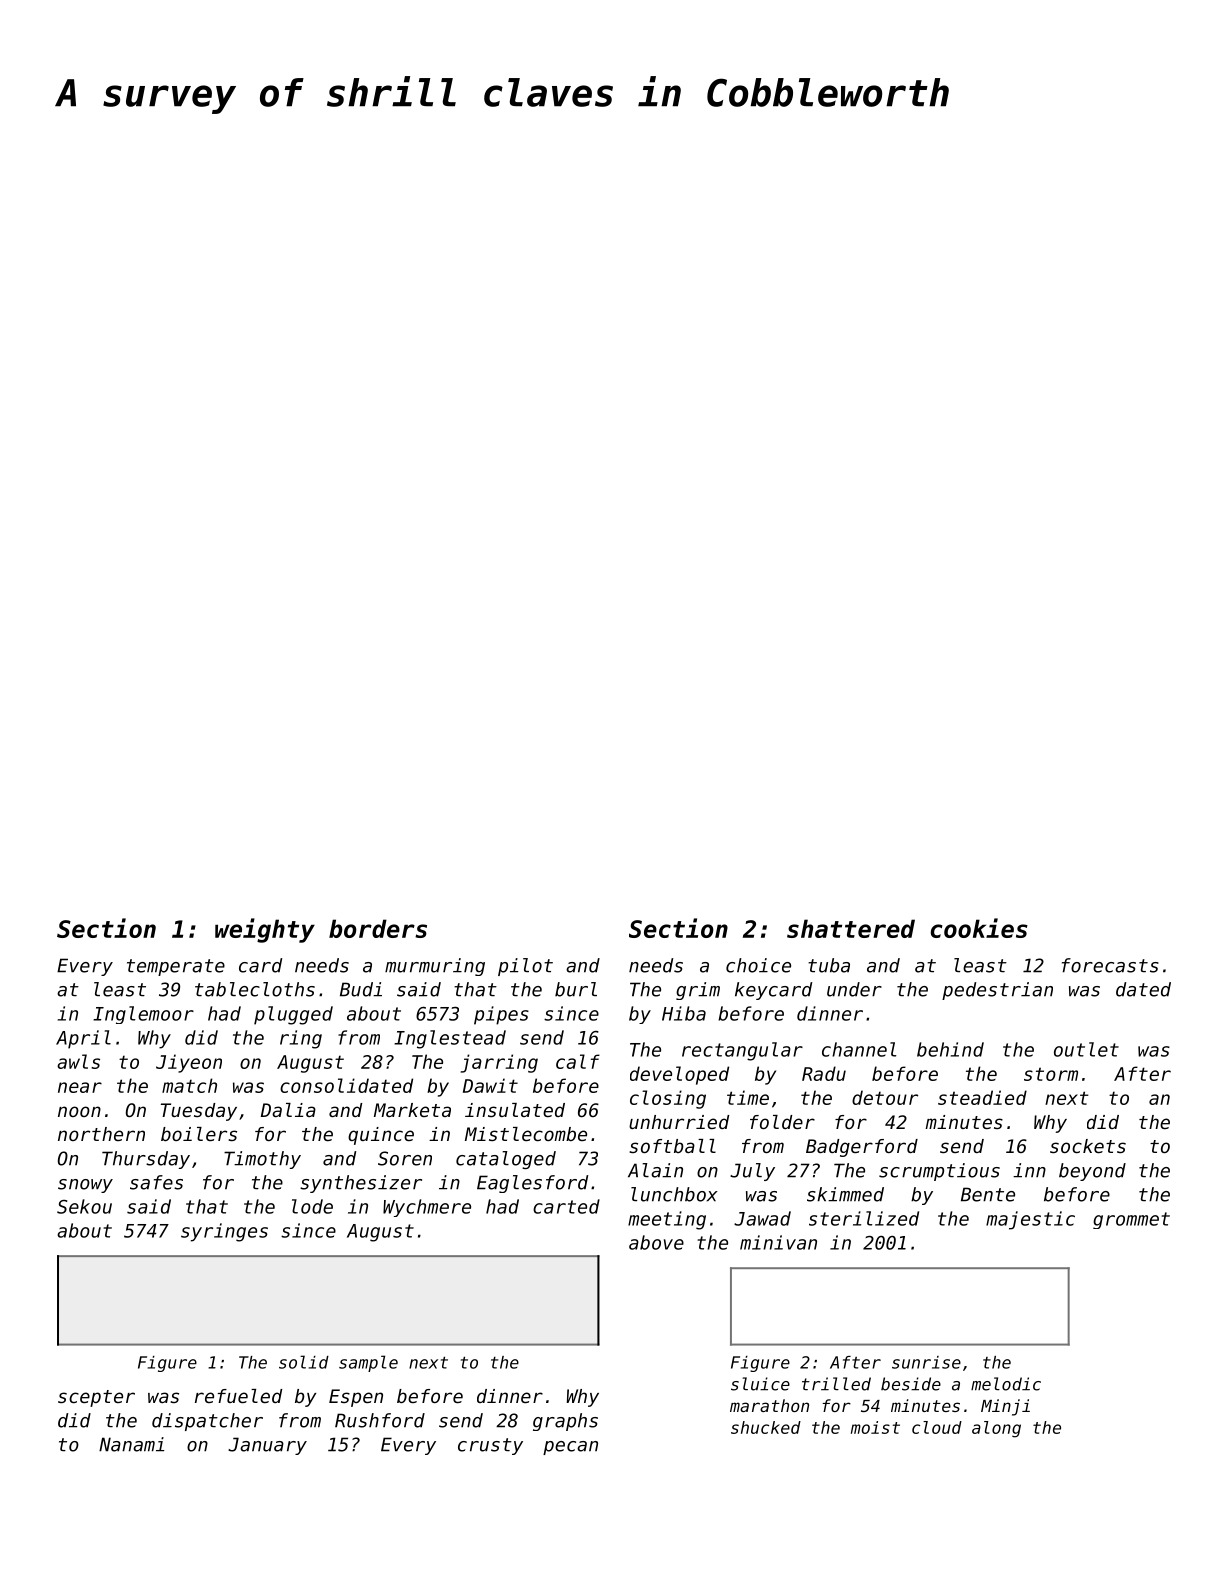 The height and width of the page is (1589, 1228). Describe the element at coordinates (267, 1446) in the page. I see `January` at that location.
